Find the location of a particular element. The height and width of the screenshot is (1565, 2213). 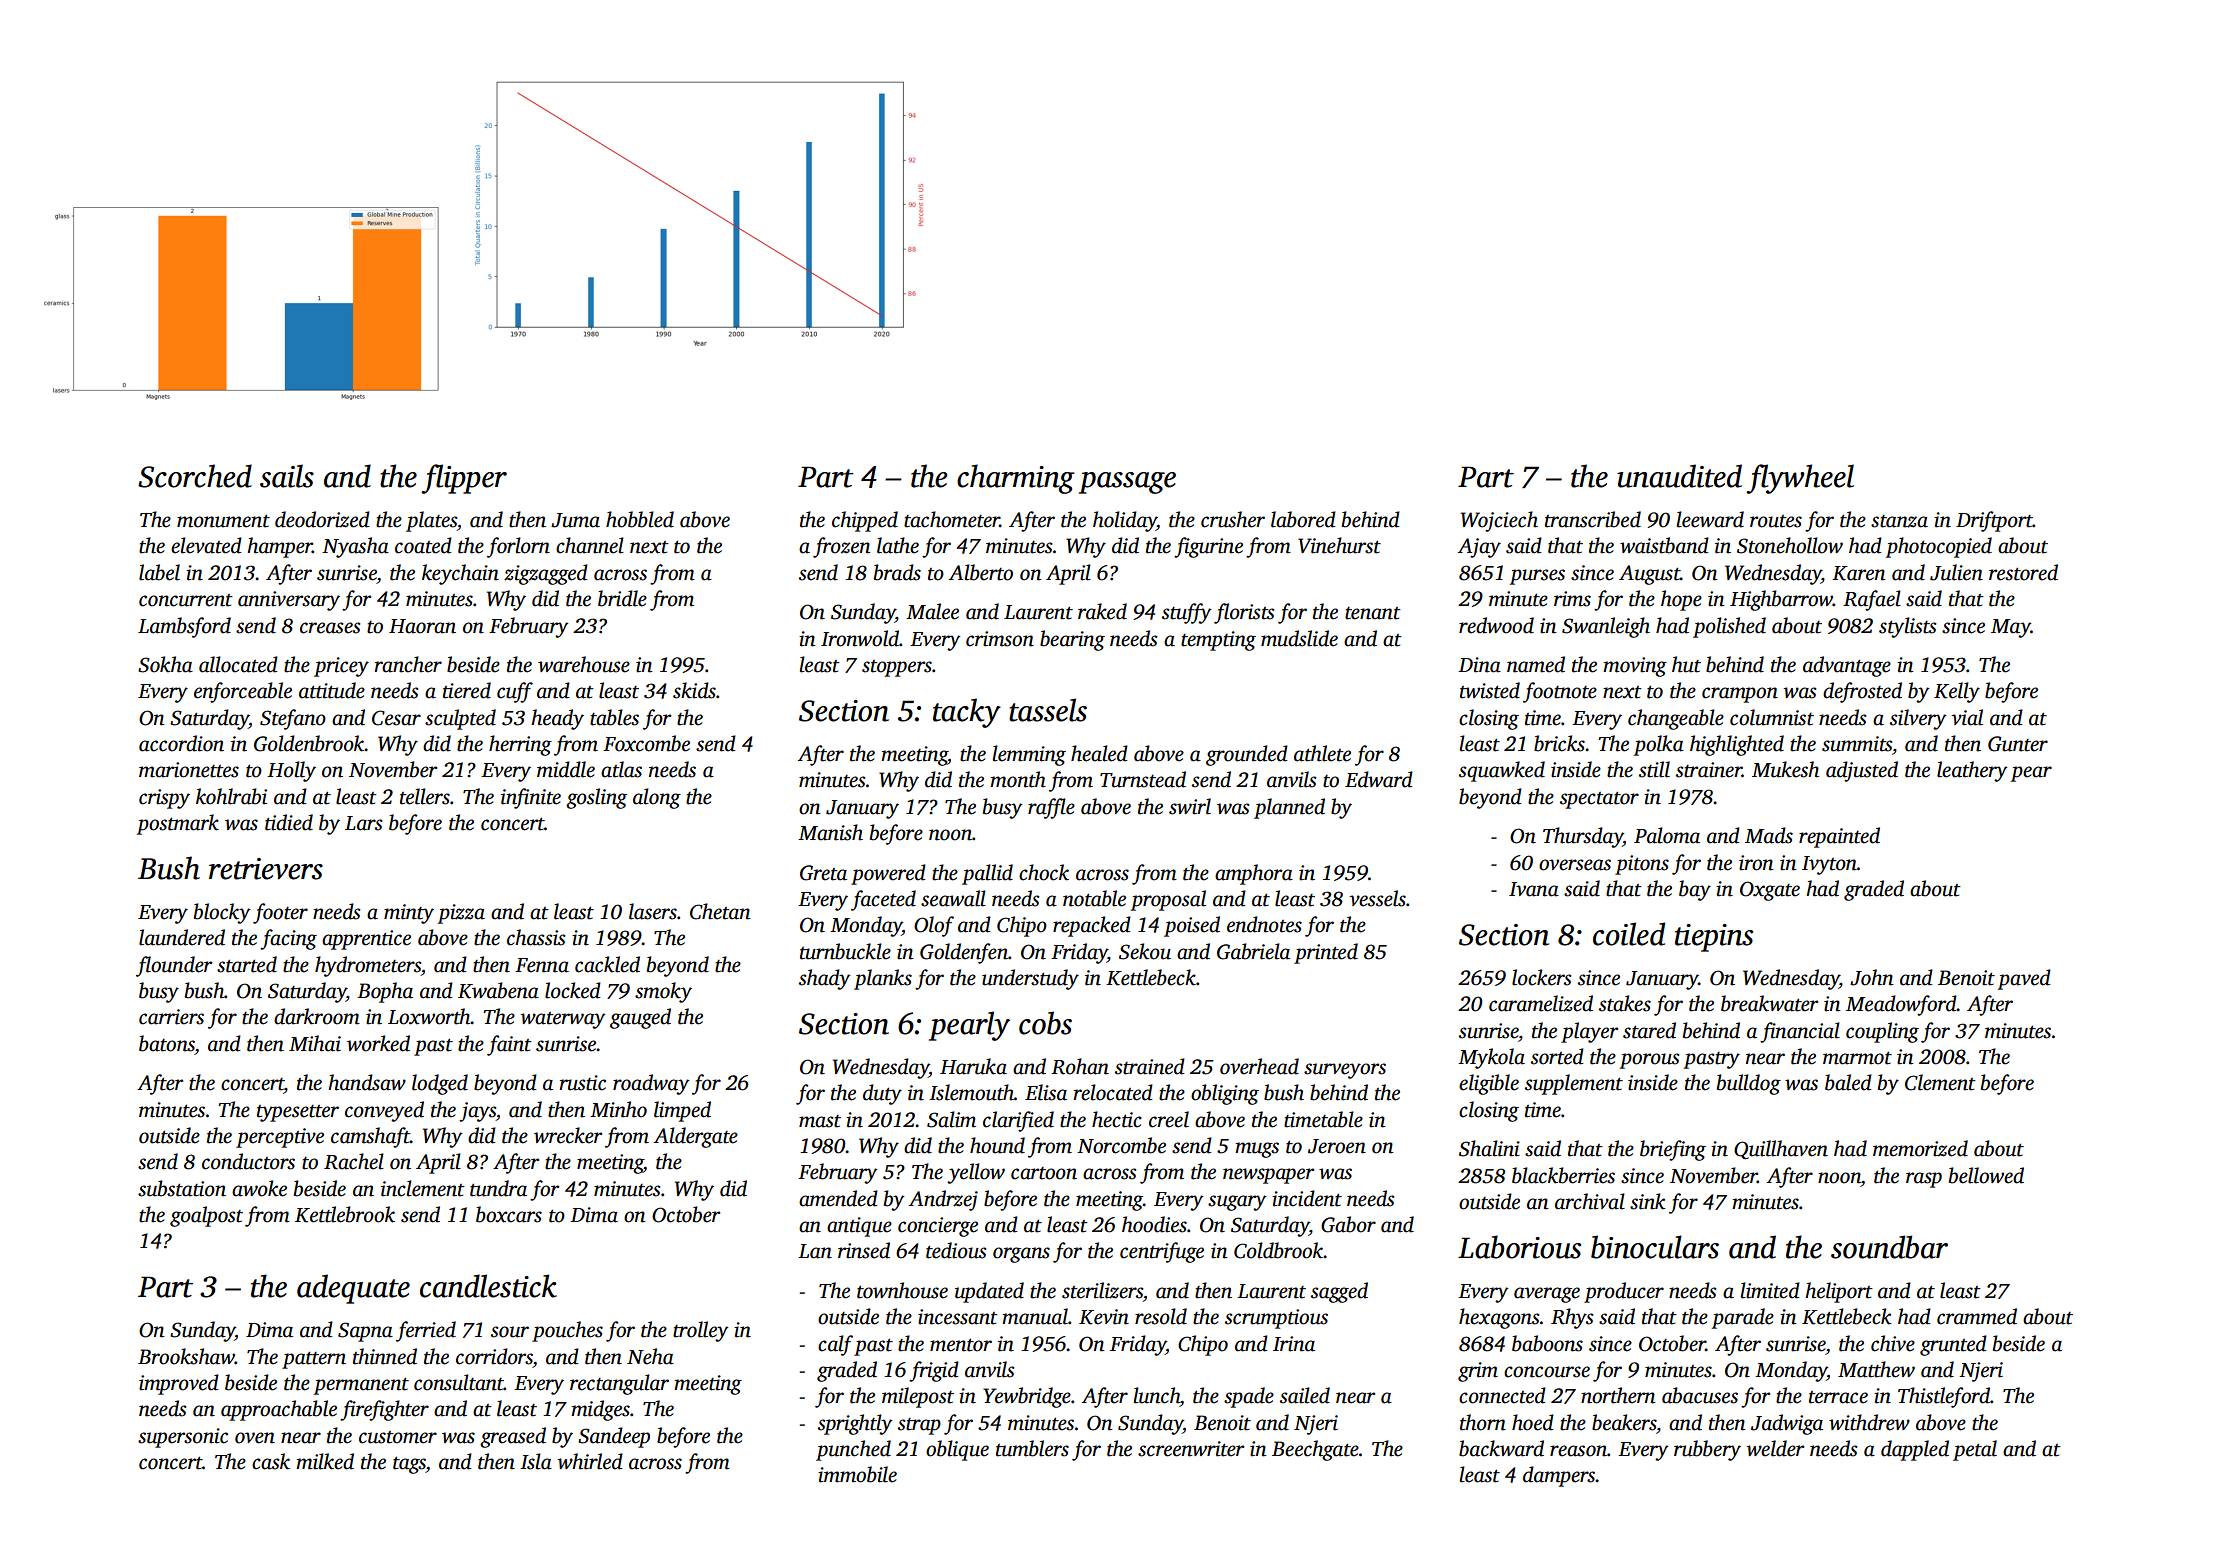

mentor is located at coordinates (961, 1345).
